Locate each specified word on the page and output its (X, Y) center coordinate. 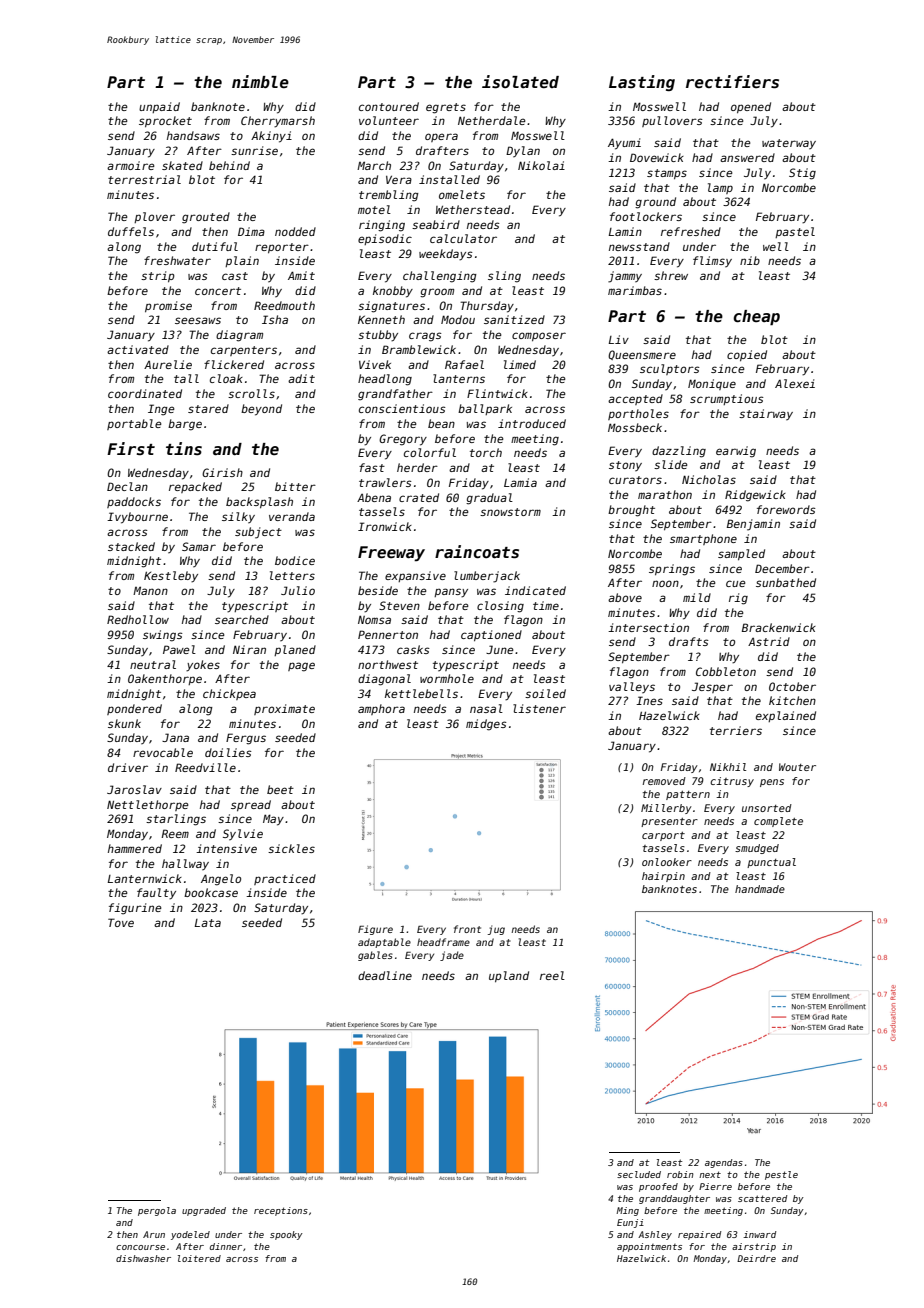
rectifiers (732, 82)
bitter (295, 486)
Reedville (205, 767)
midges (486, 725)
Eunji (630, 1223)
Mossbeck (635, 427)
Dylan (523, 151)
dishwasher (143, 1258)
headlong (385, 380)
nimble (260, 81)
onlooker (667, 862)
